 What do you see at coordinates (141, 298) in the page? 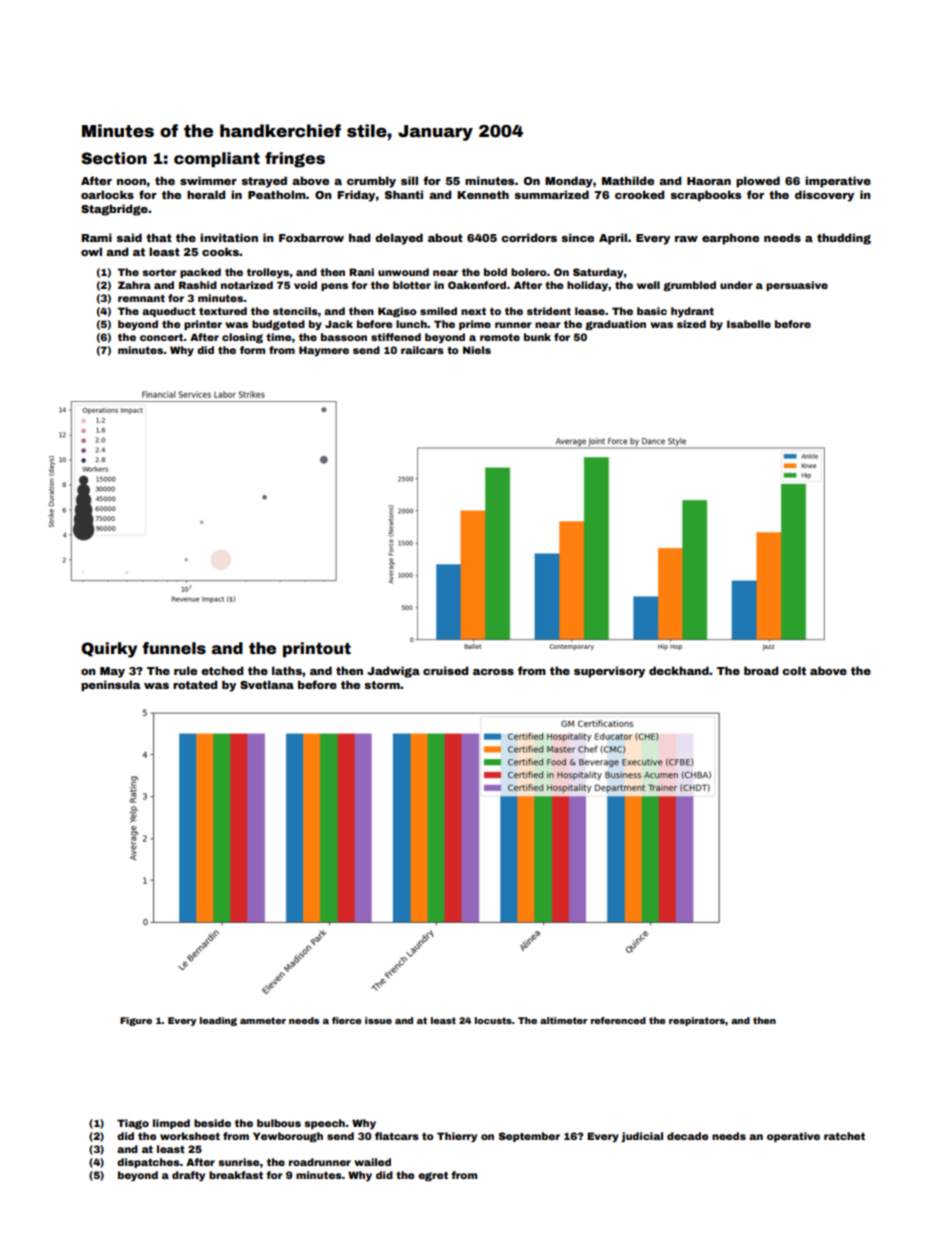
I see `remnant` at bounding box center [141, 298].
